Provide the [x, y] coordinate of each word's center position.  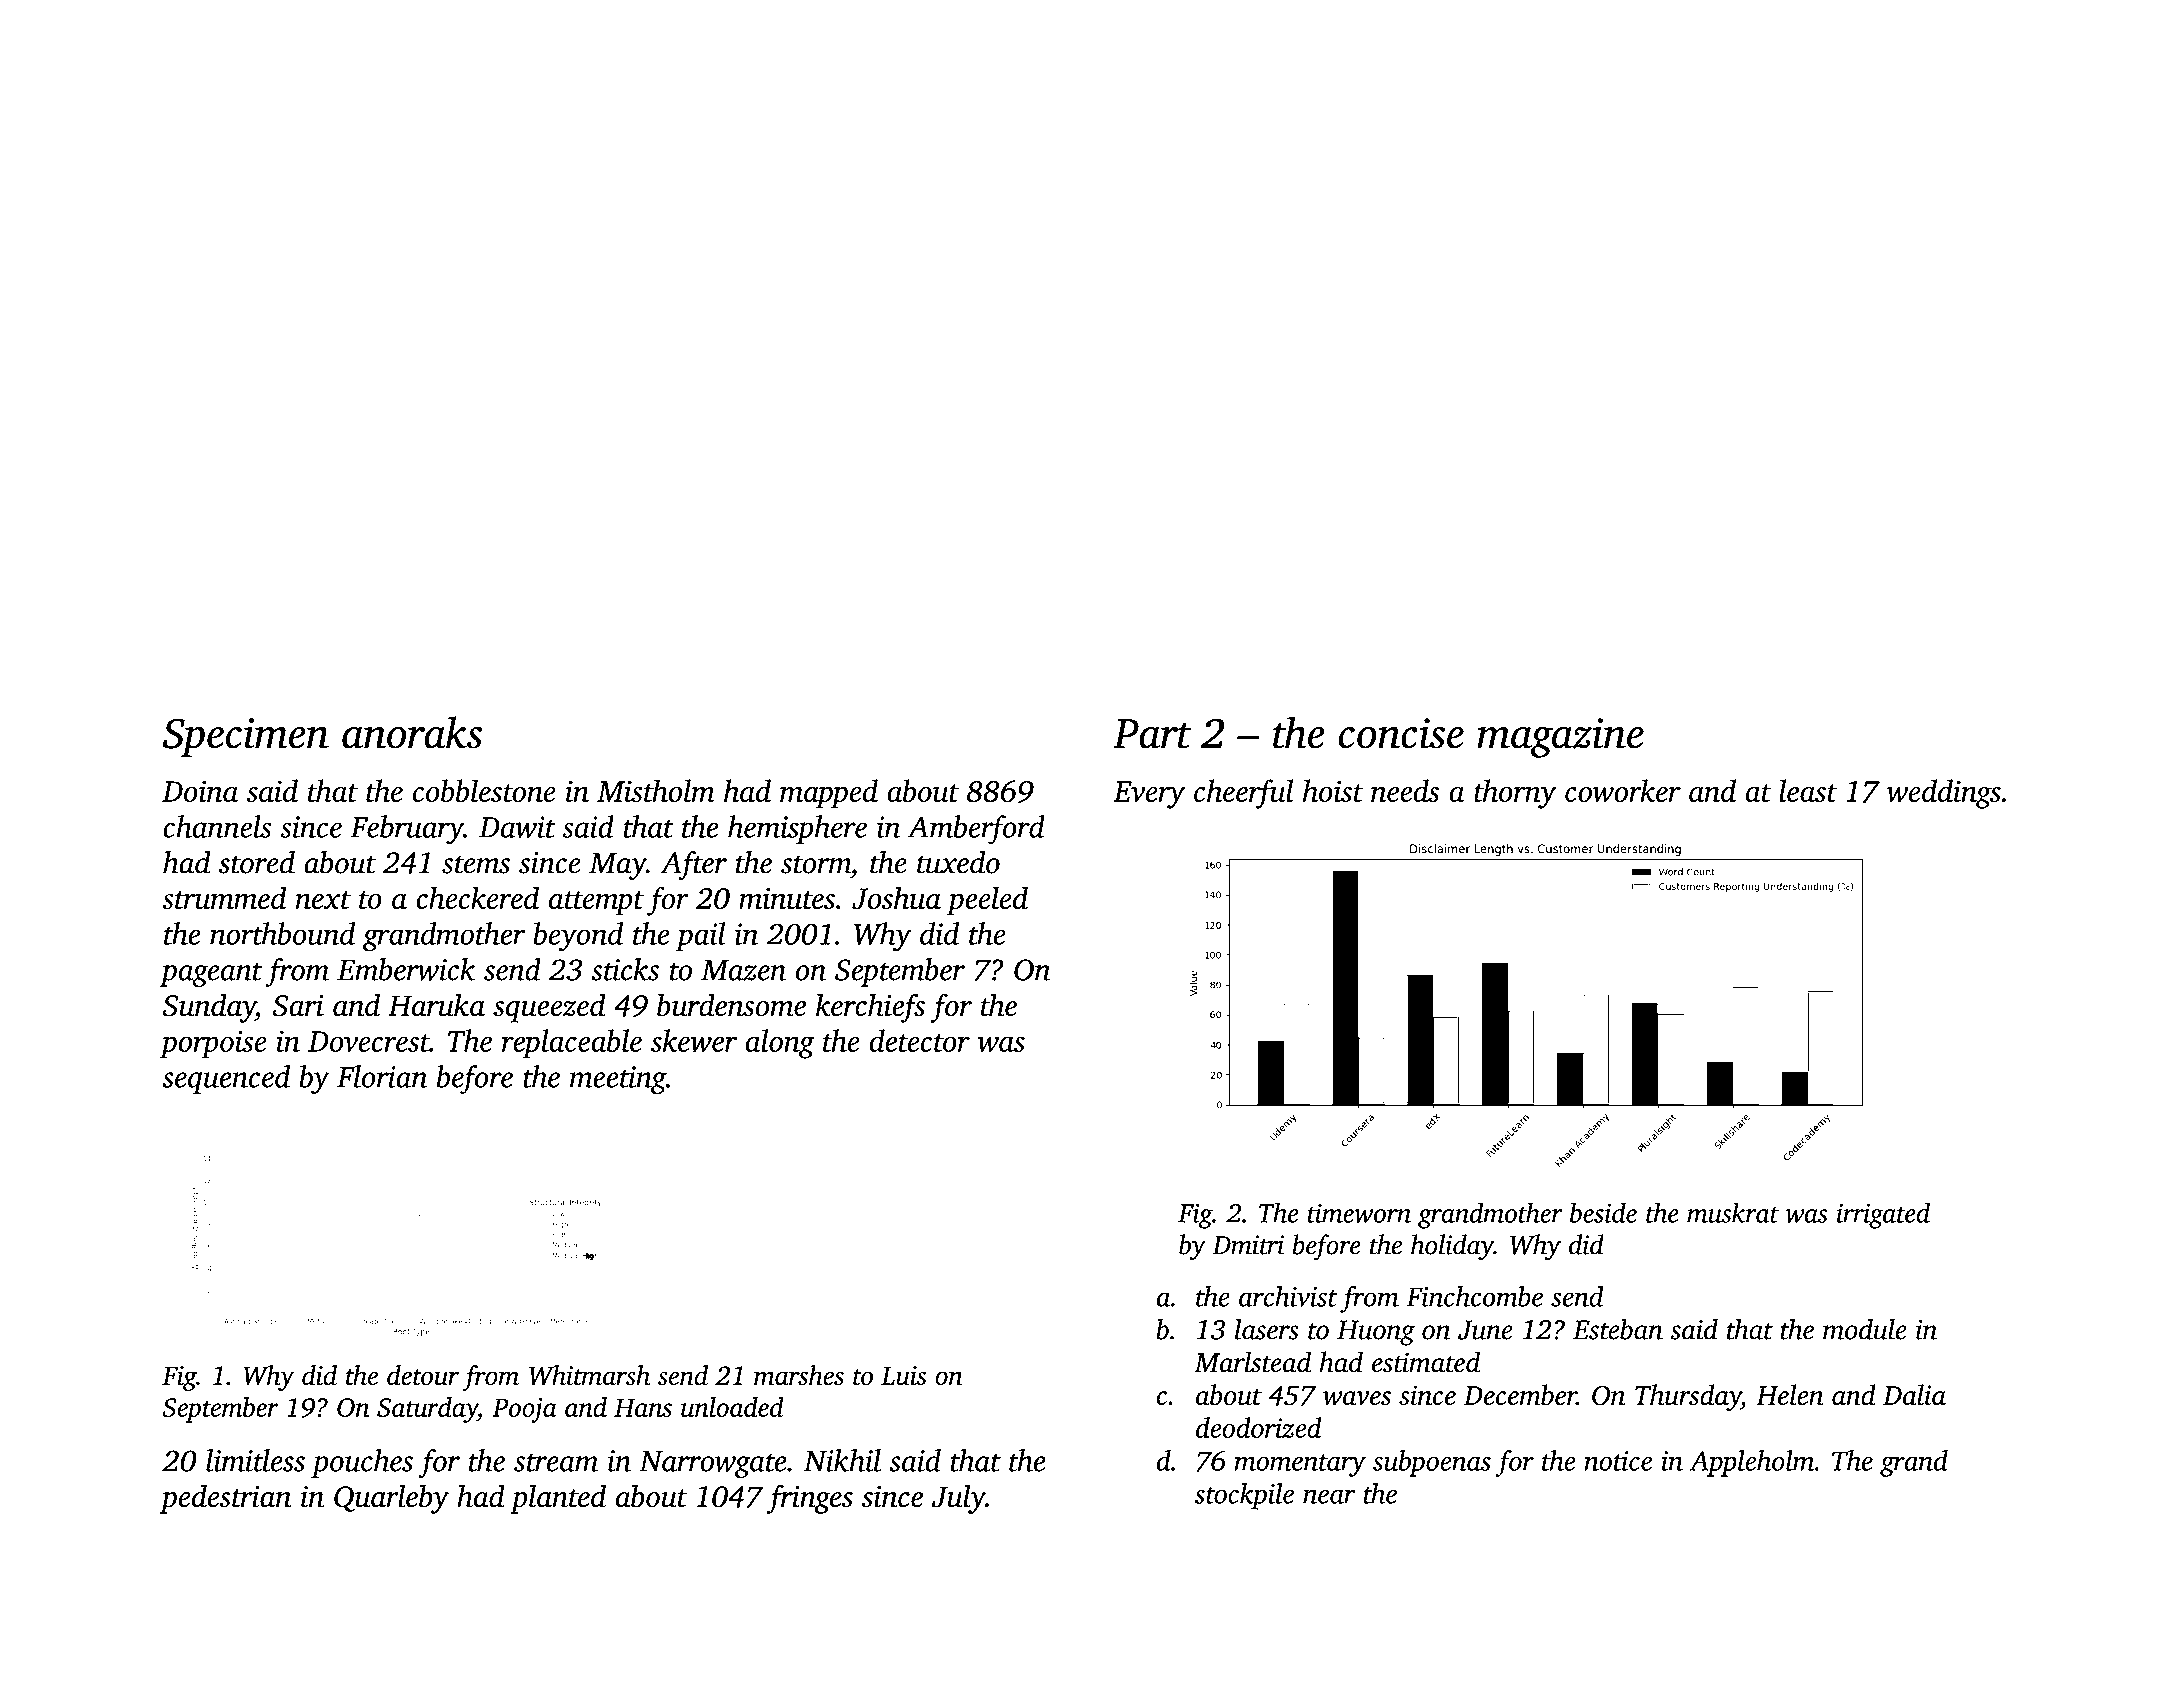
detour [423, 1375]
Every [1149, 795]
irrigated [1883, 1215]
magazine [1560, 738]
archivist [1288, 1296]
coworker [1623, 790]
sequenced [226, 1079]
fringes [809, 1499]
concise [1401, 733]
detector [919, 1040]
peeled [987, 901]
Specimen [245, 737]
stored [257, 862]
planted [558, 1499]
